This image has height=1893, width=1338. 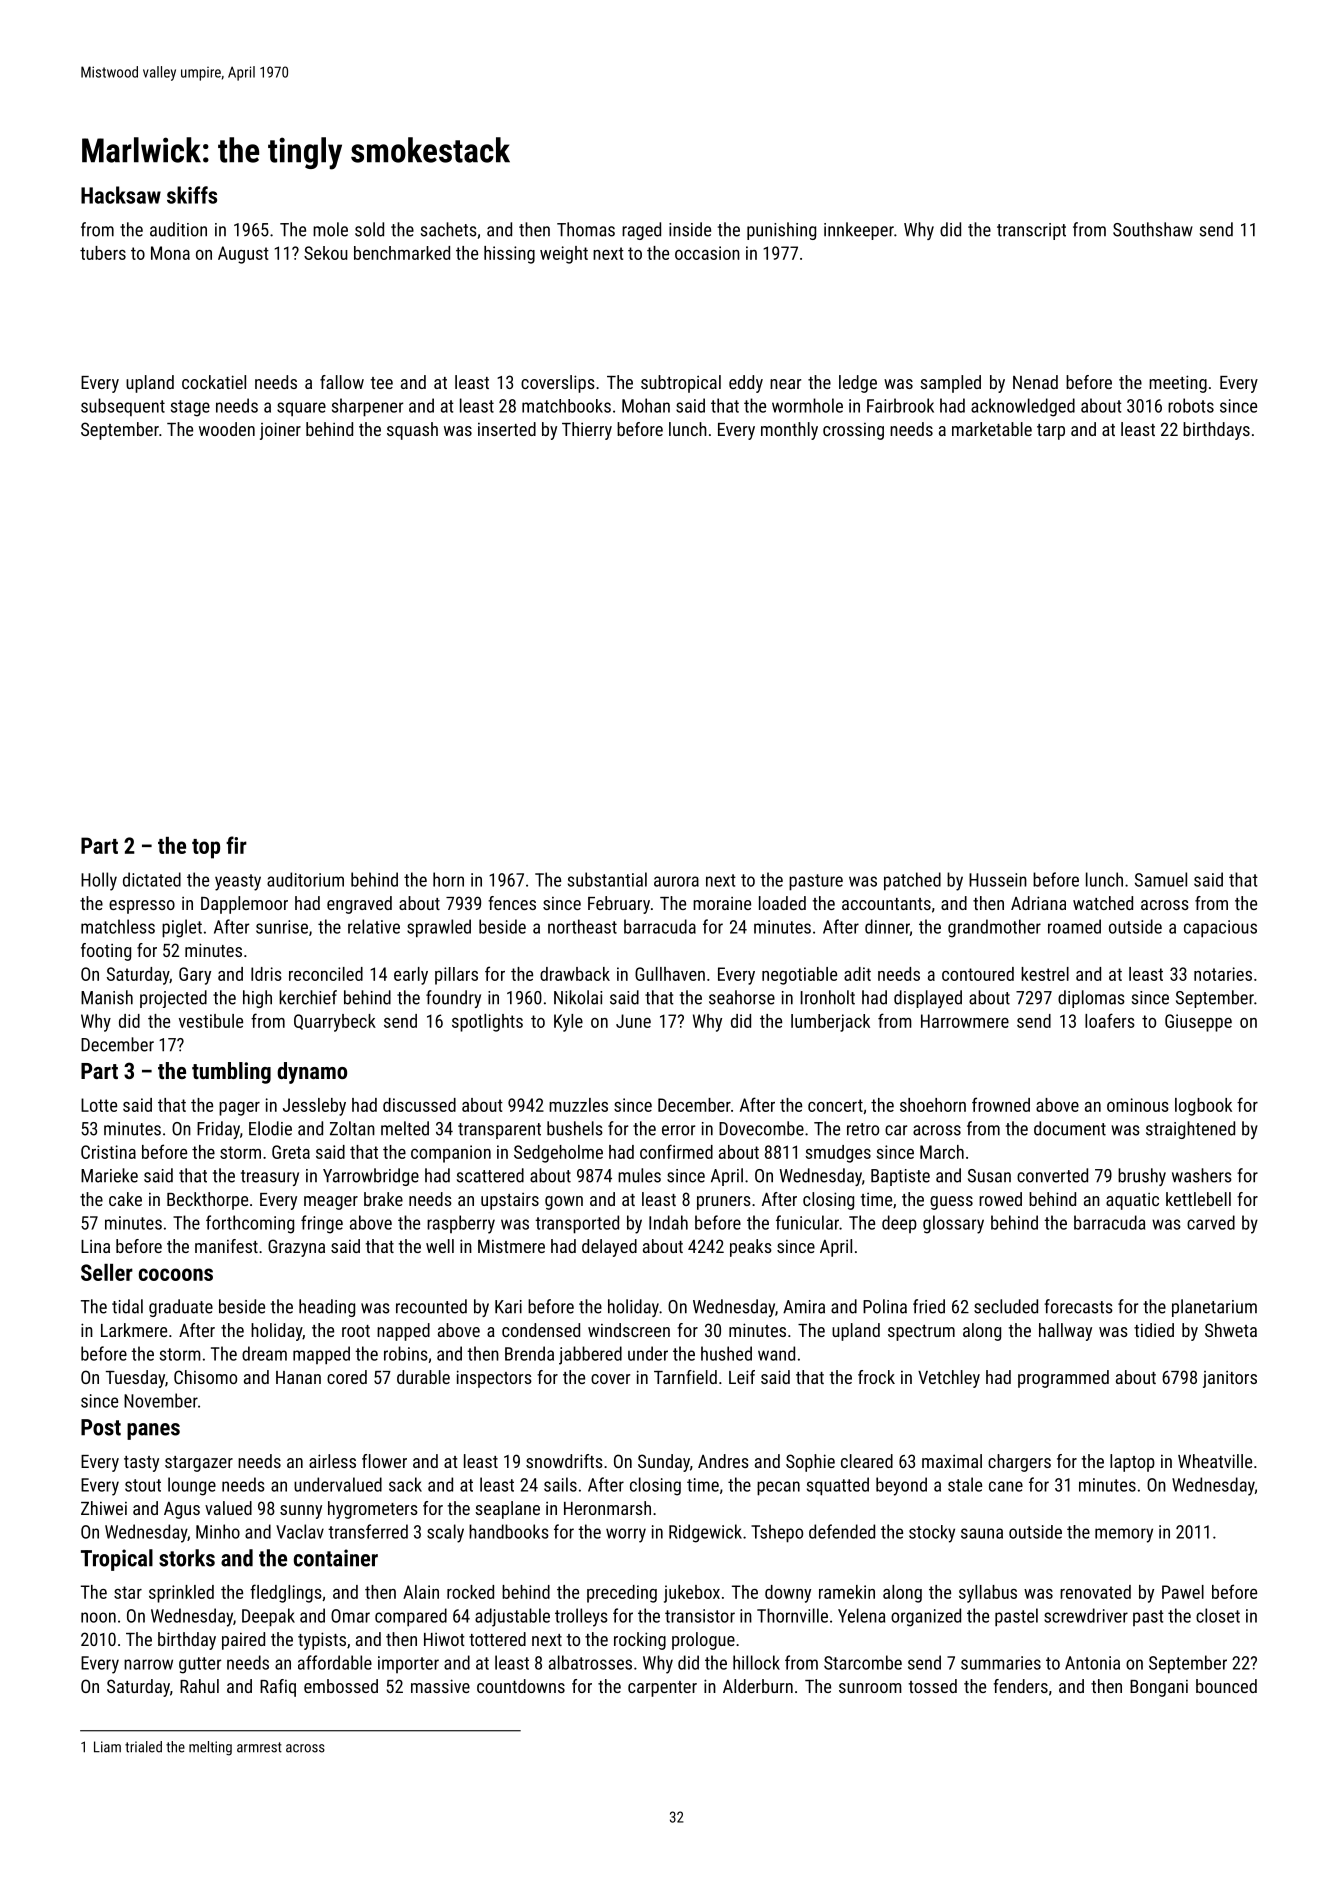 What do you see at coordinates (586, 229) in the image?
I see `Thomas` at bounding box center [586, 229].
